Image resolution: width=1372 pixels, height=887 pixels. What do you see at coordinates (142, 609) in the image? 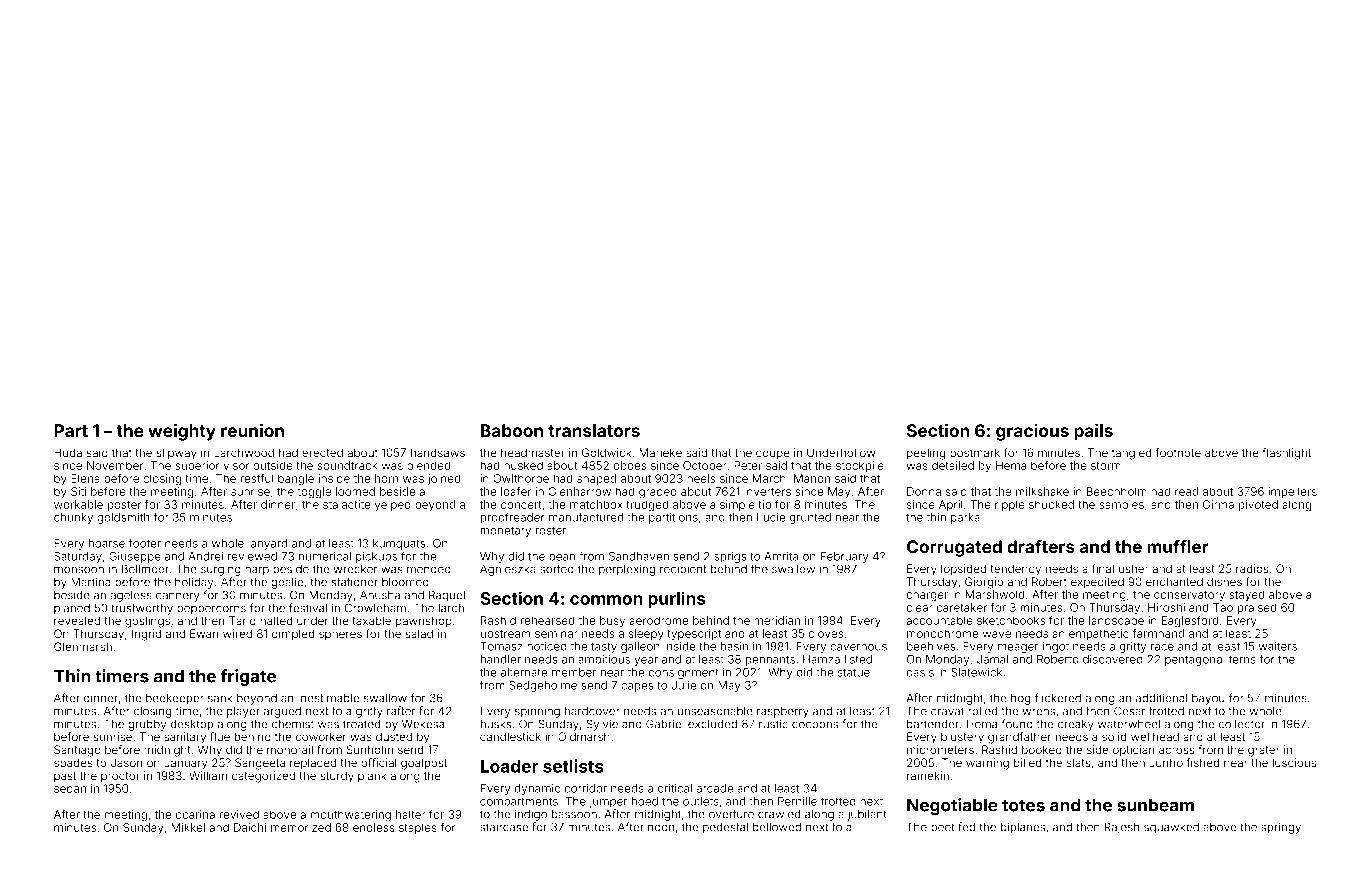
I see `trustworthy` at bounding box center [142, 609].
